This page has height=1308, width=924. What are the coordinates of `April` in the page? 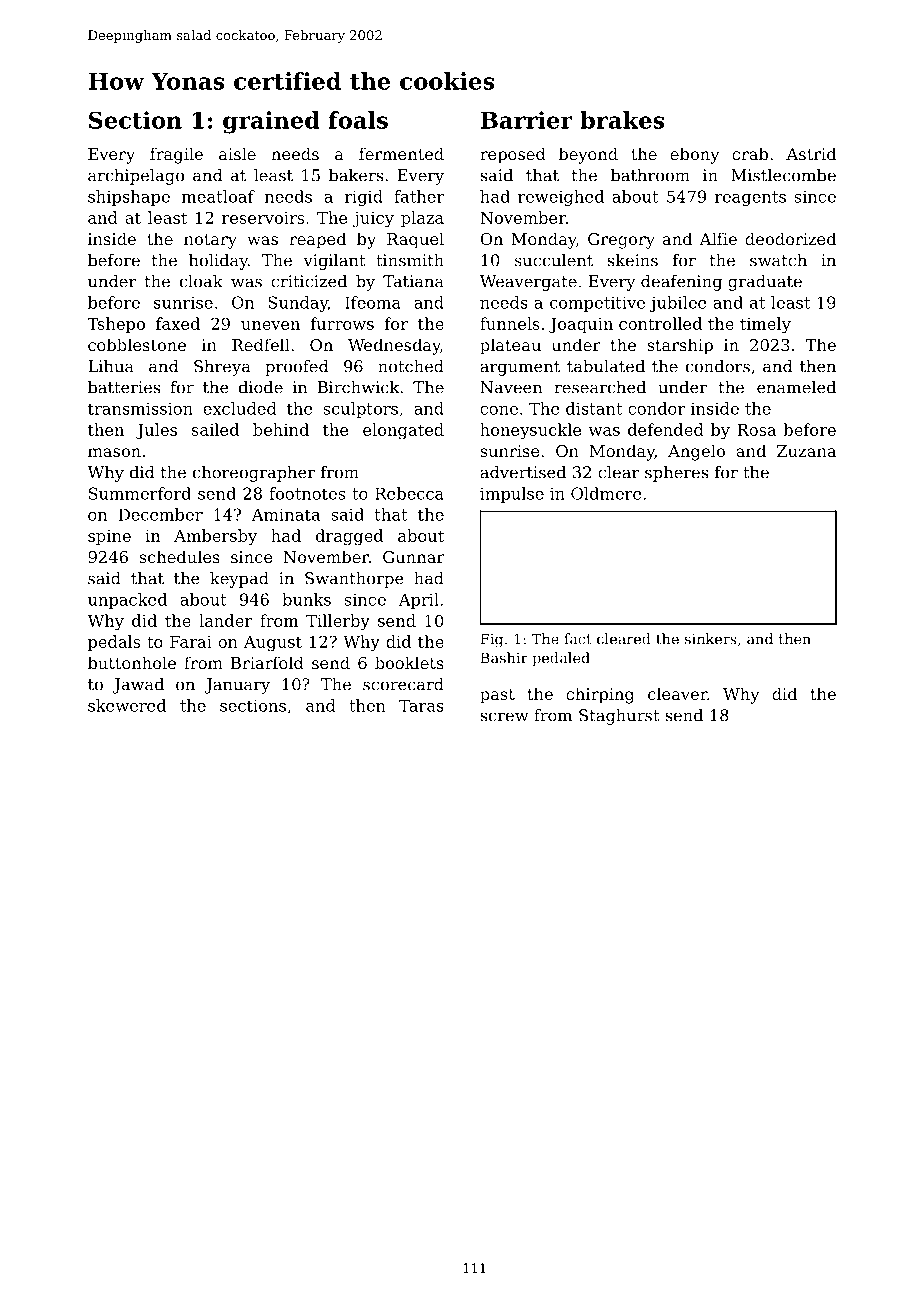 It's located at (419, 601).
